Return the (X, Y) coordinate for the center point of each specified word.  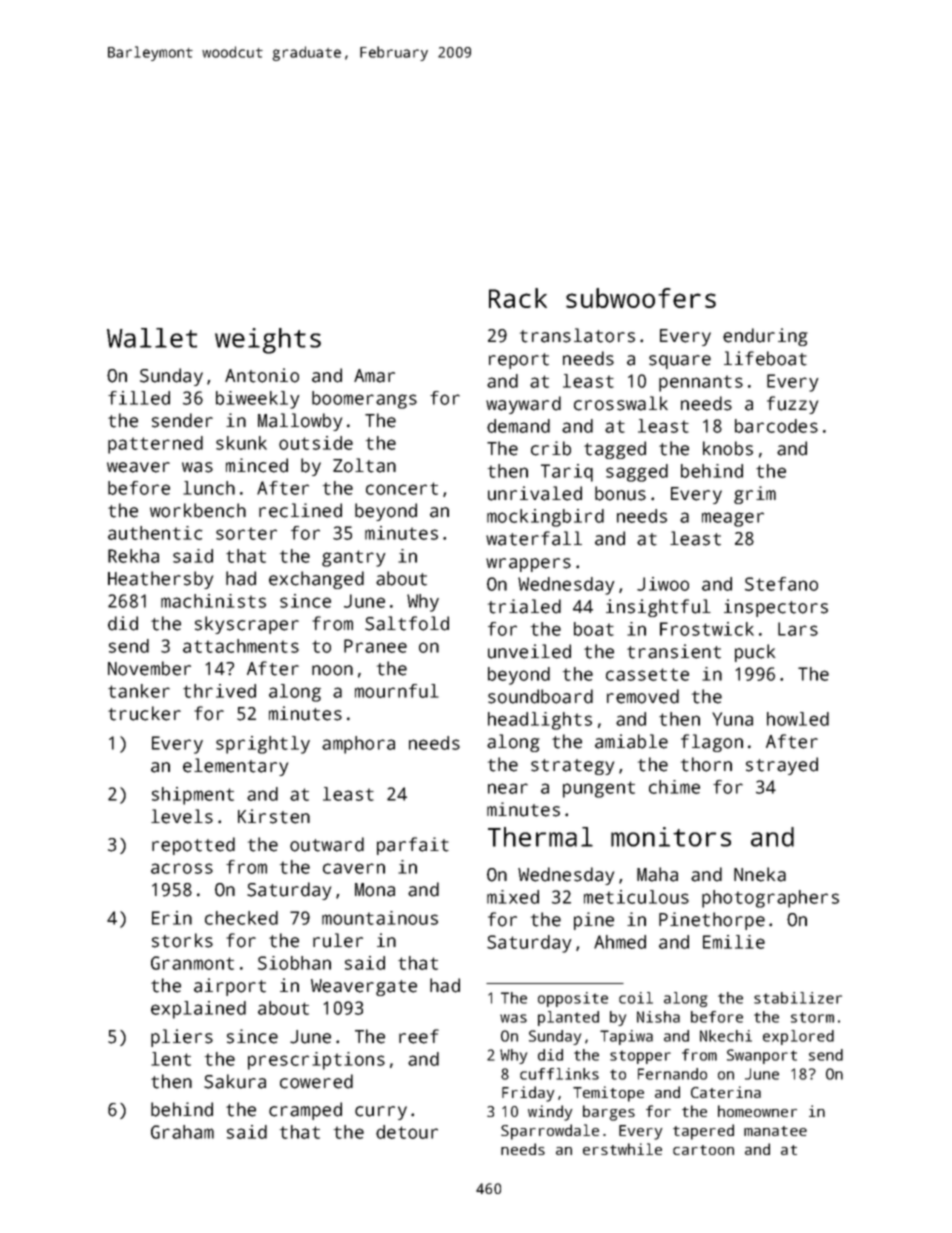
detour (407, 1132)
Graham (182, 1132)
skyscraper (247, 625)
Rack (518, 298)
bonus (620, 493)
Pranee (375, 646)
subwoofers (641, 298)
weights (268, 341)
